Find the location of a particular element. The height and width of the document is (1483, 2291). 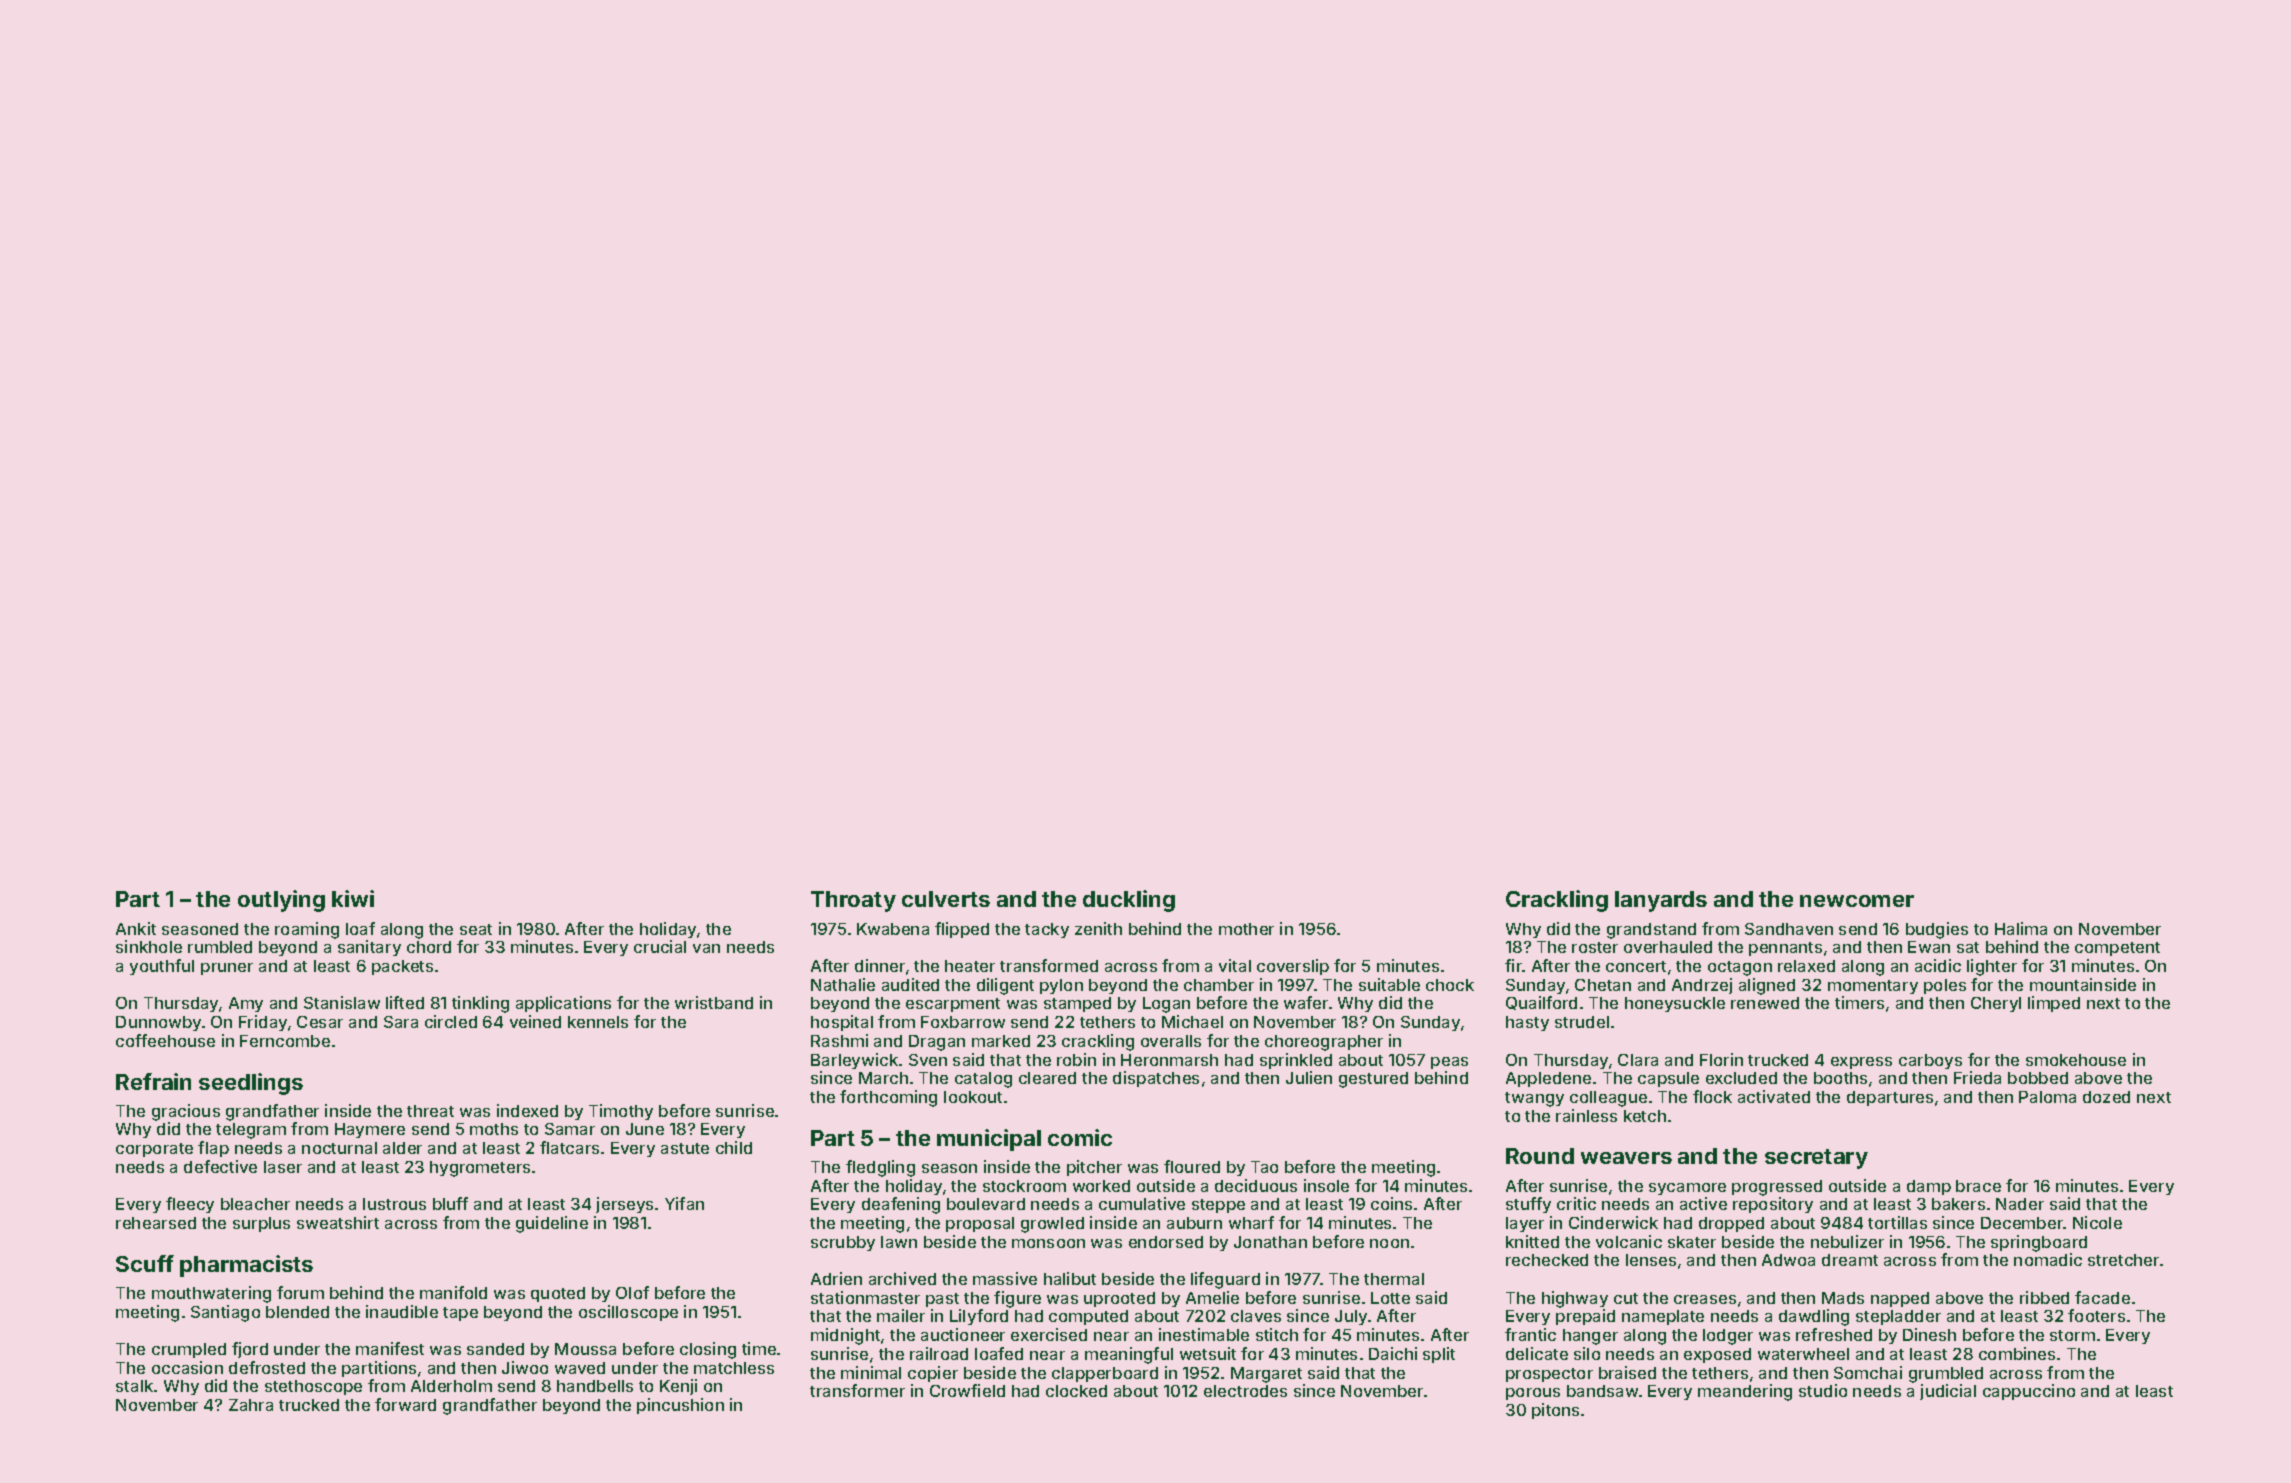

lighter is located at coordinates (1992, 967).
